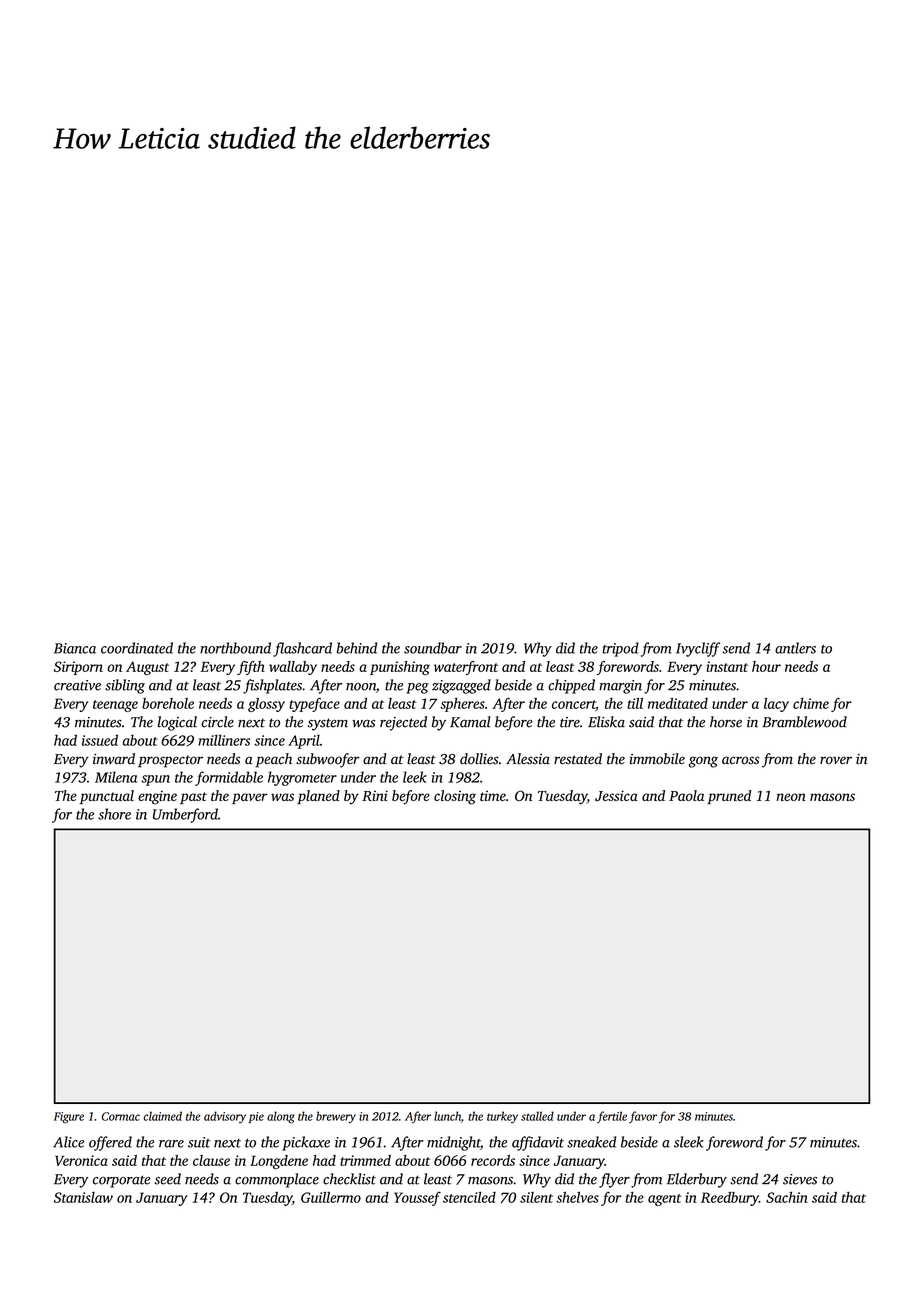 The height and width of the image is (1308, 924). Describe the element at coordinates (331, 1197) in the image. I see `Guillermo` at that location.
